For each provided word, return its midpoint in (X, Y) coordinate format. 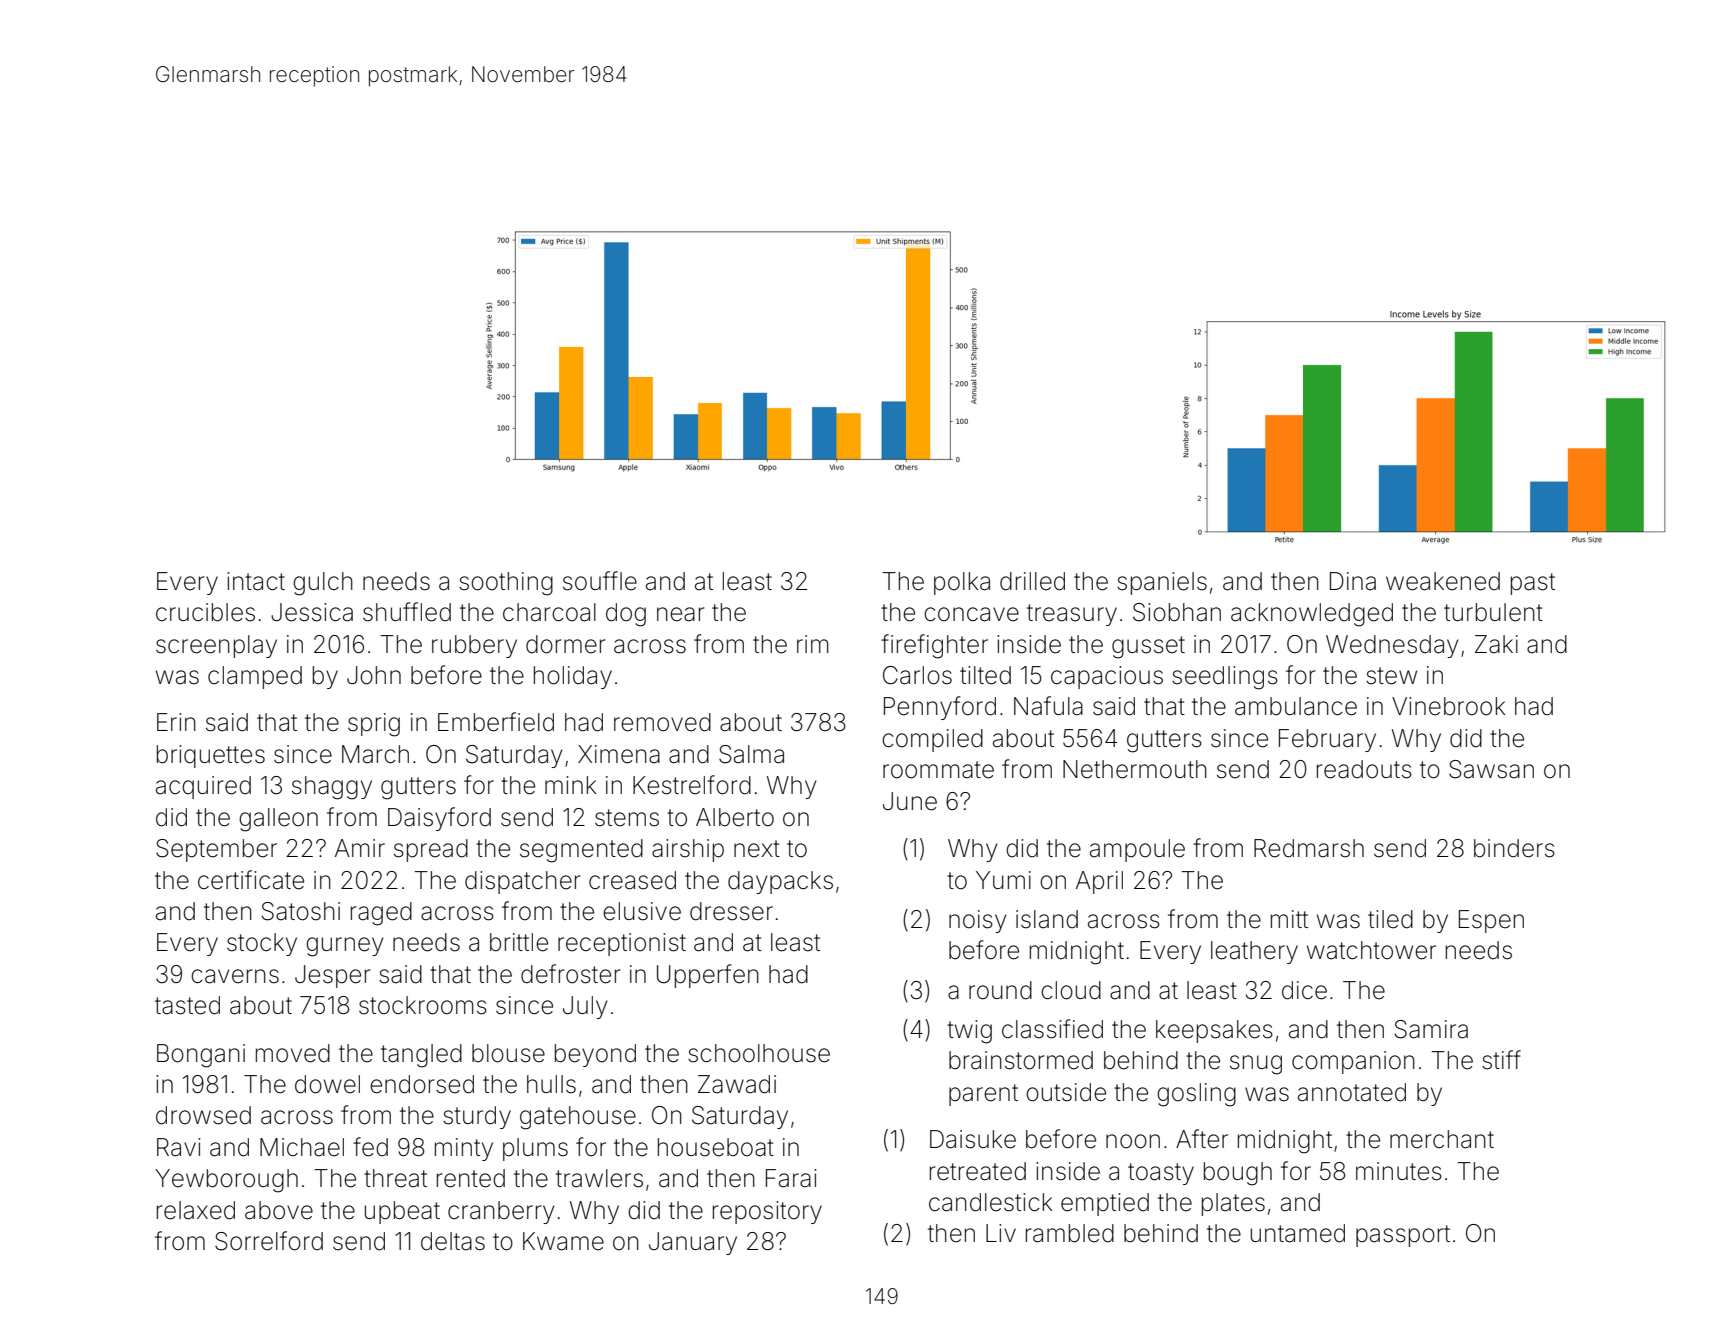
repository (767, 1212)
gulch (323, 584)
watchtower (1371, 950)
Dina (1353, 581)
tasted (187, 1005)
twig (969, 1032)
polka (962, 583)
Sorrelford (269, 1241)
